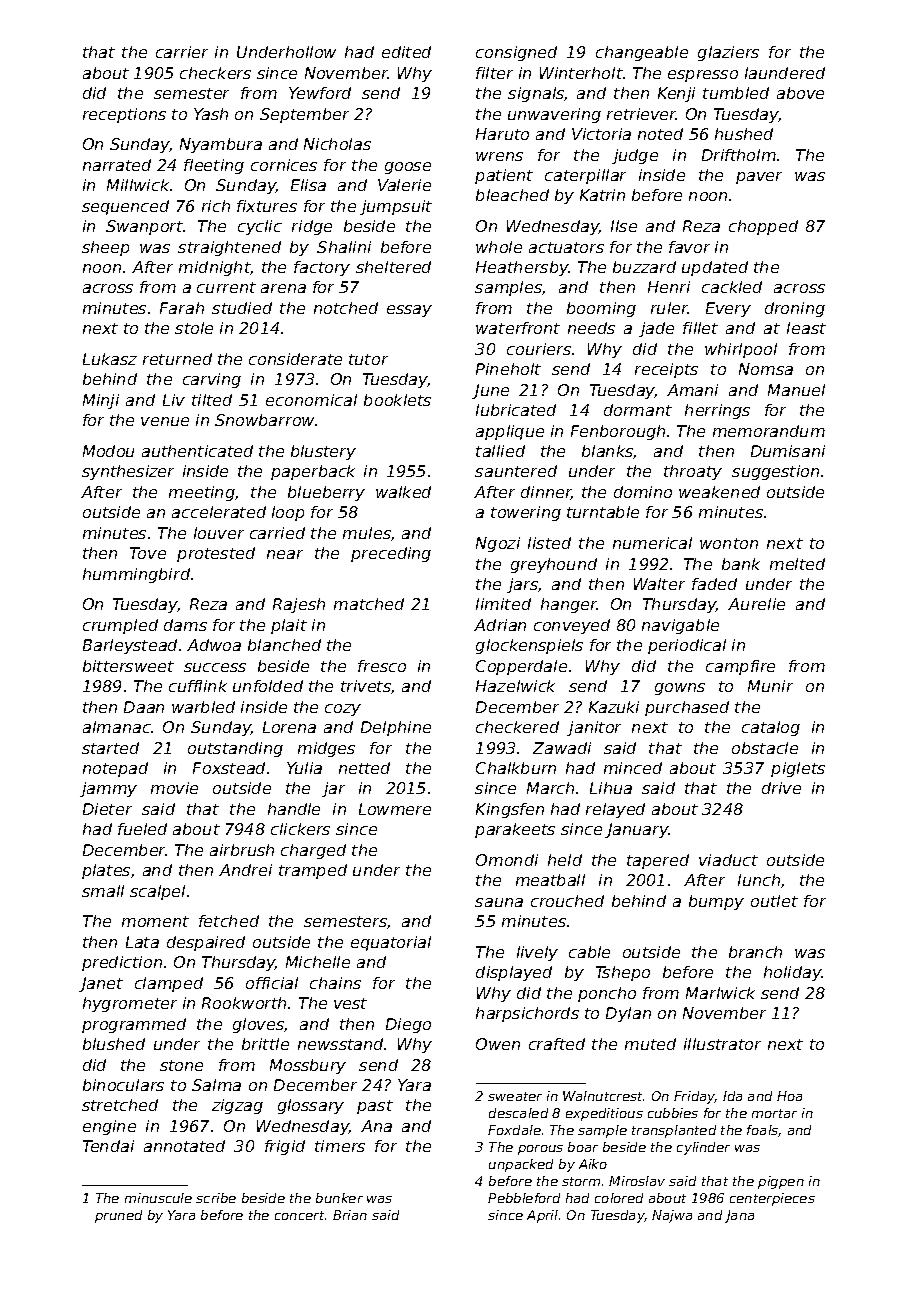  Describe the element at coordinates (142, 942) in the image. I see `Lata` at that location.
